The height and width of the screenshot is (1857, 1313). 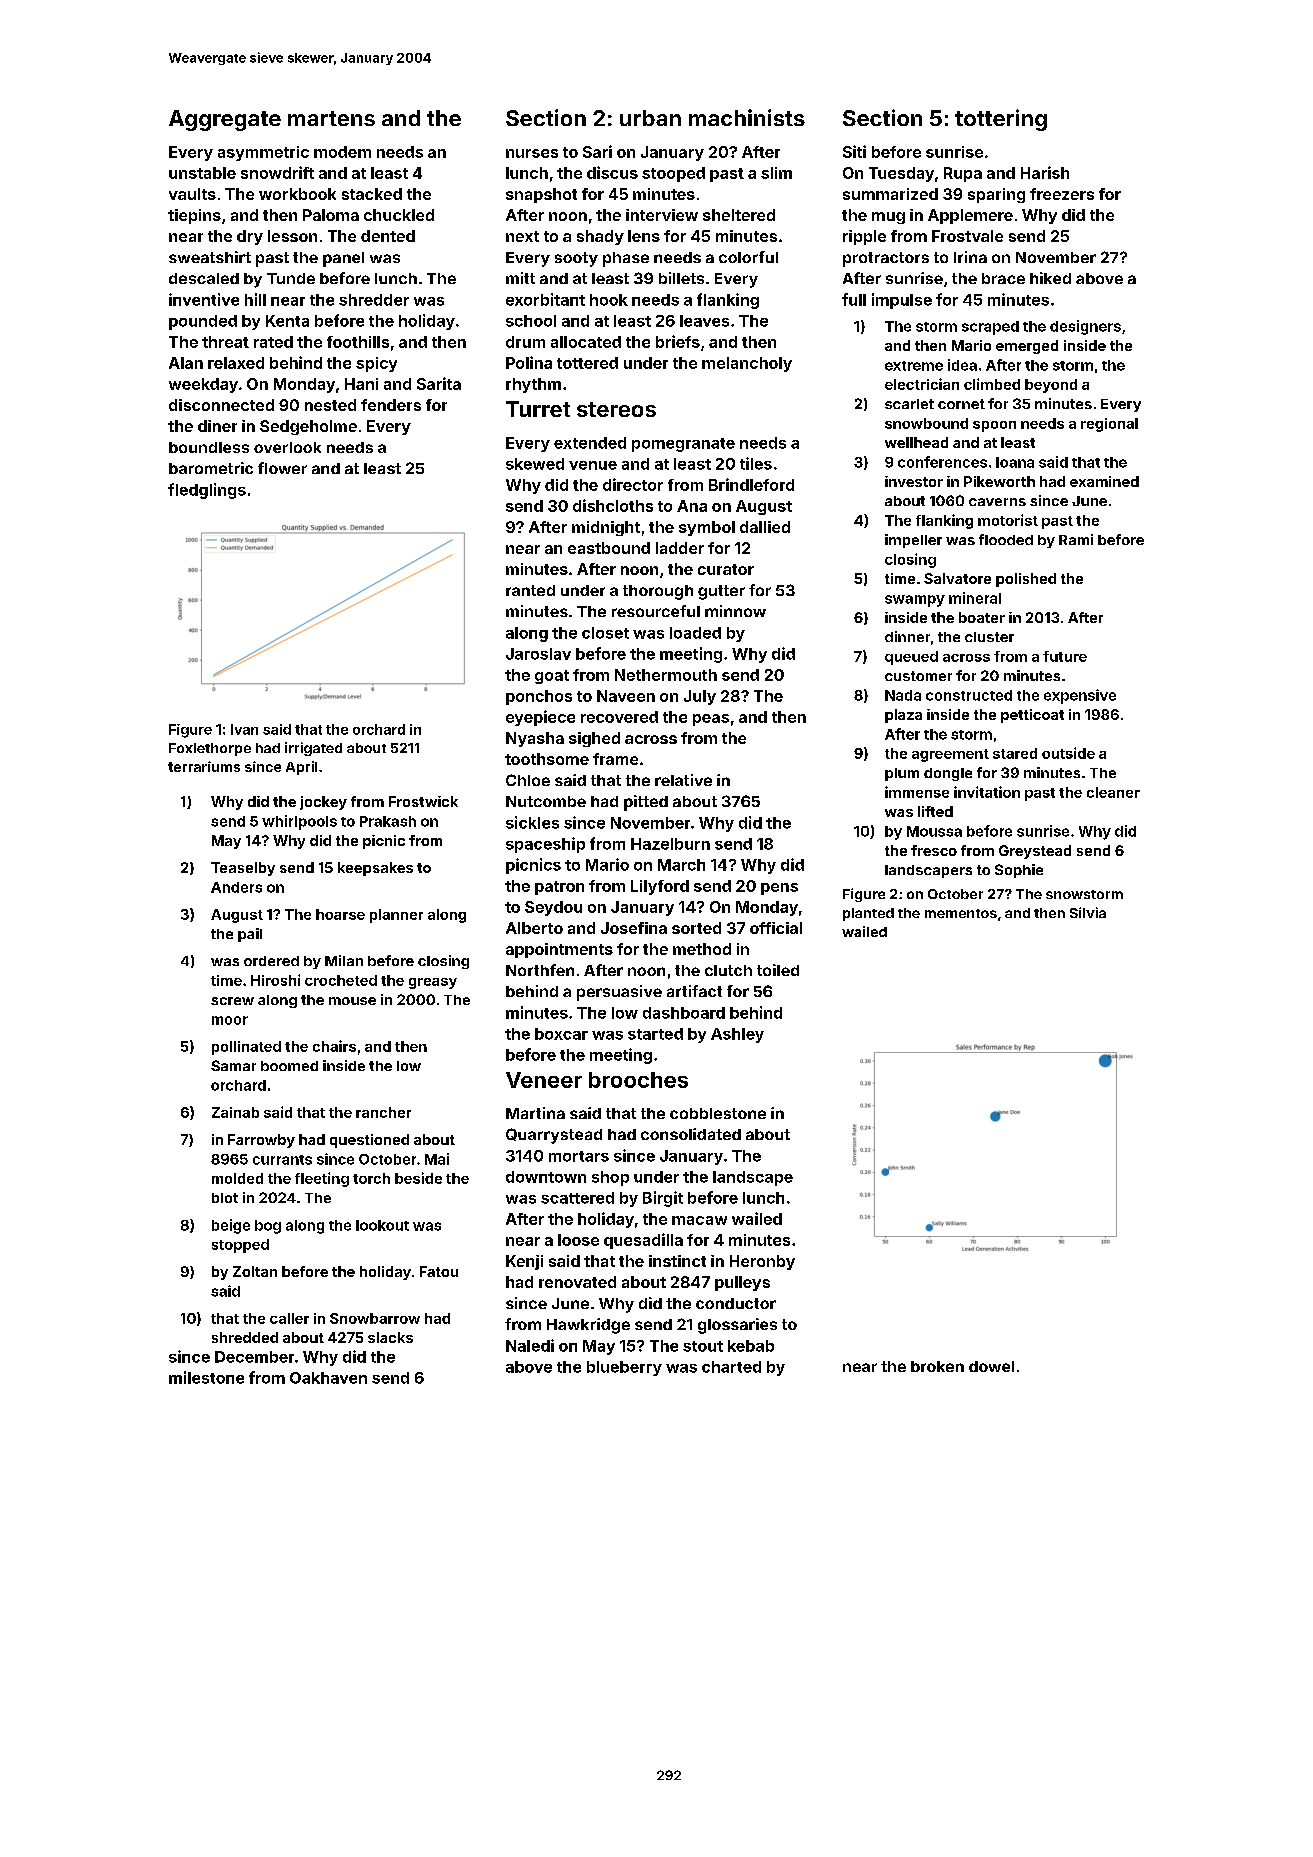 What do you see at coordinates (650, 118) in the screenshot?
I see `urban` at bounding box center [650, 118].
